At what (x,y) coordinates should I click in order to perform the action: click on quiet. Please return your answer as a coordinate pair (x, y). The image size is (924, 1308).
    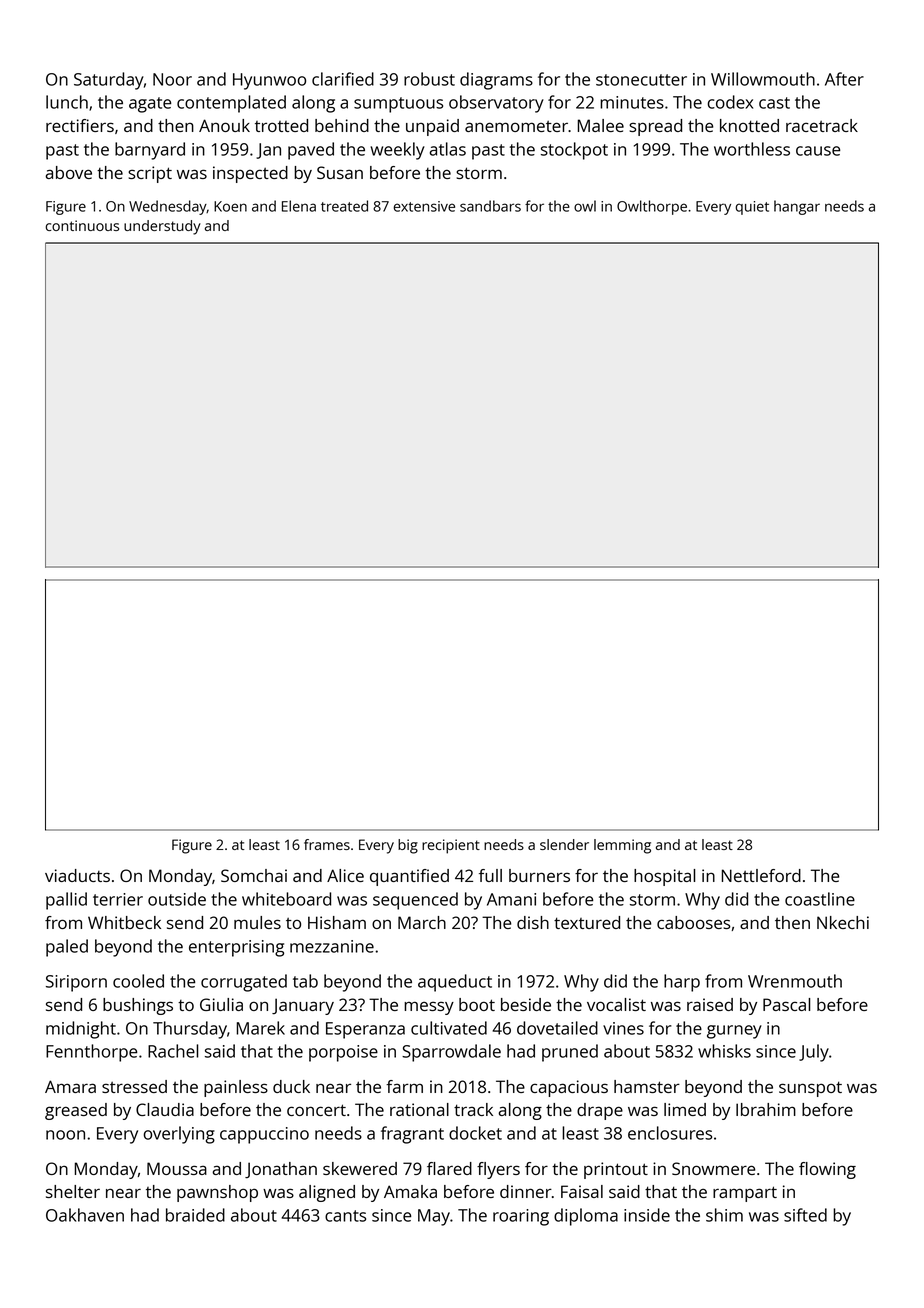
    Looking at the image, I should click on (752, 208).
